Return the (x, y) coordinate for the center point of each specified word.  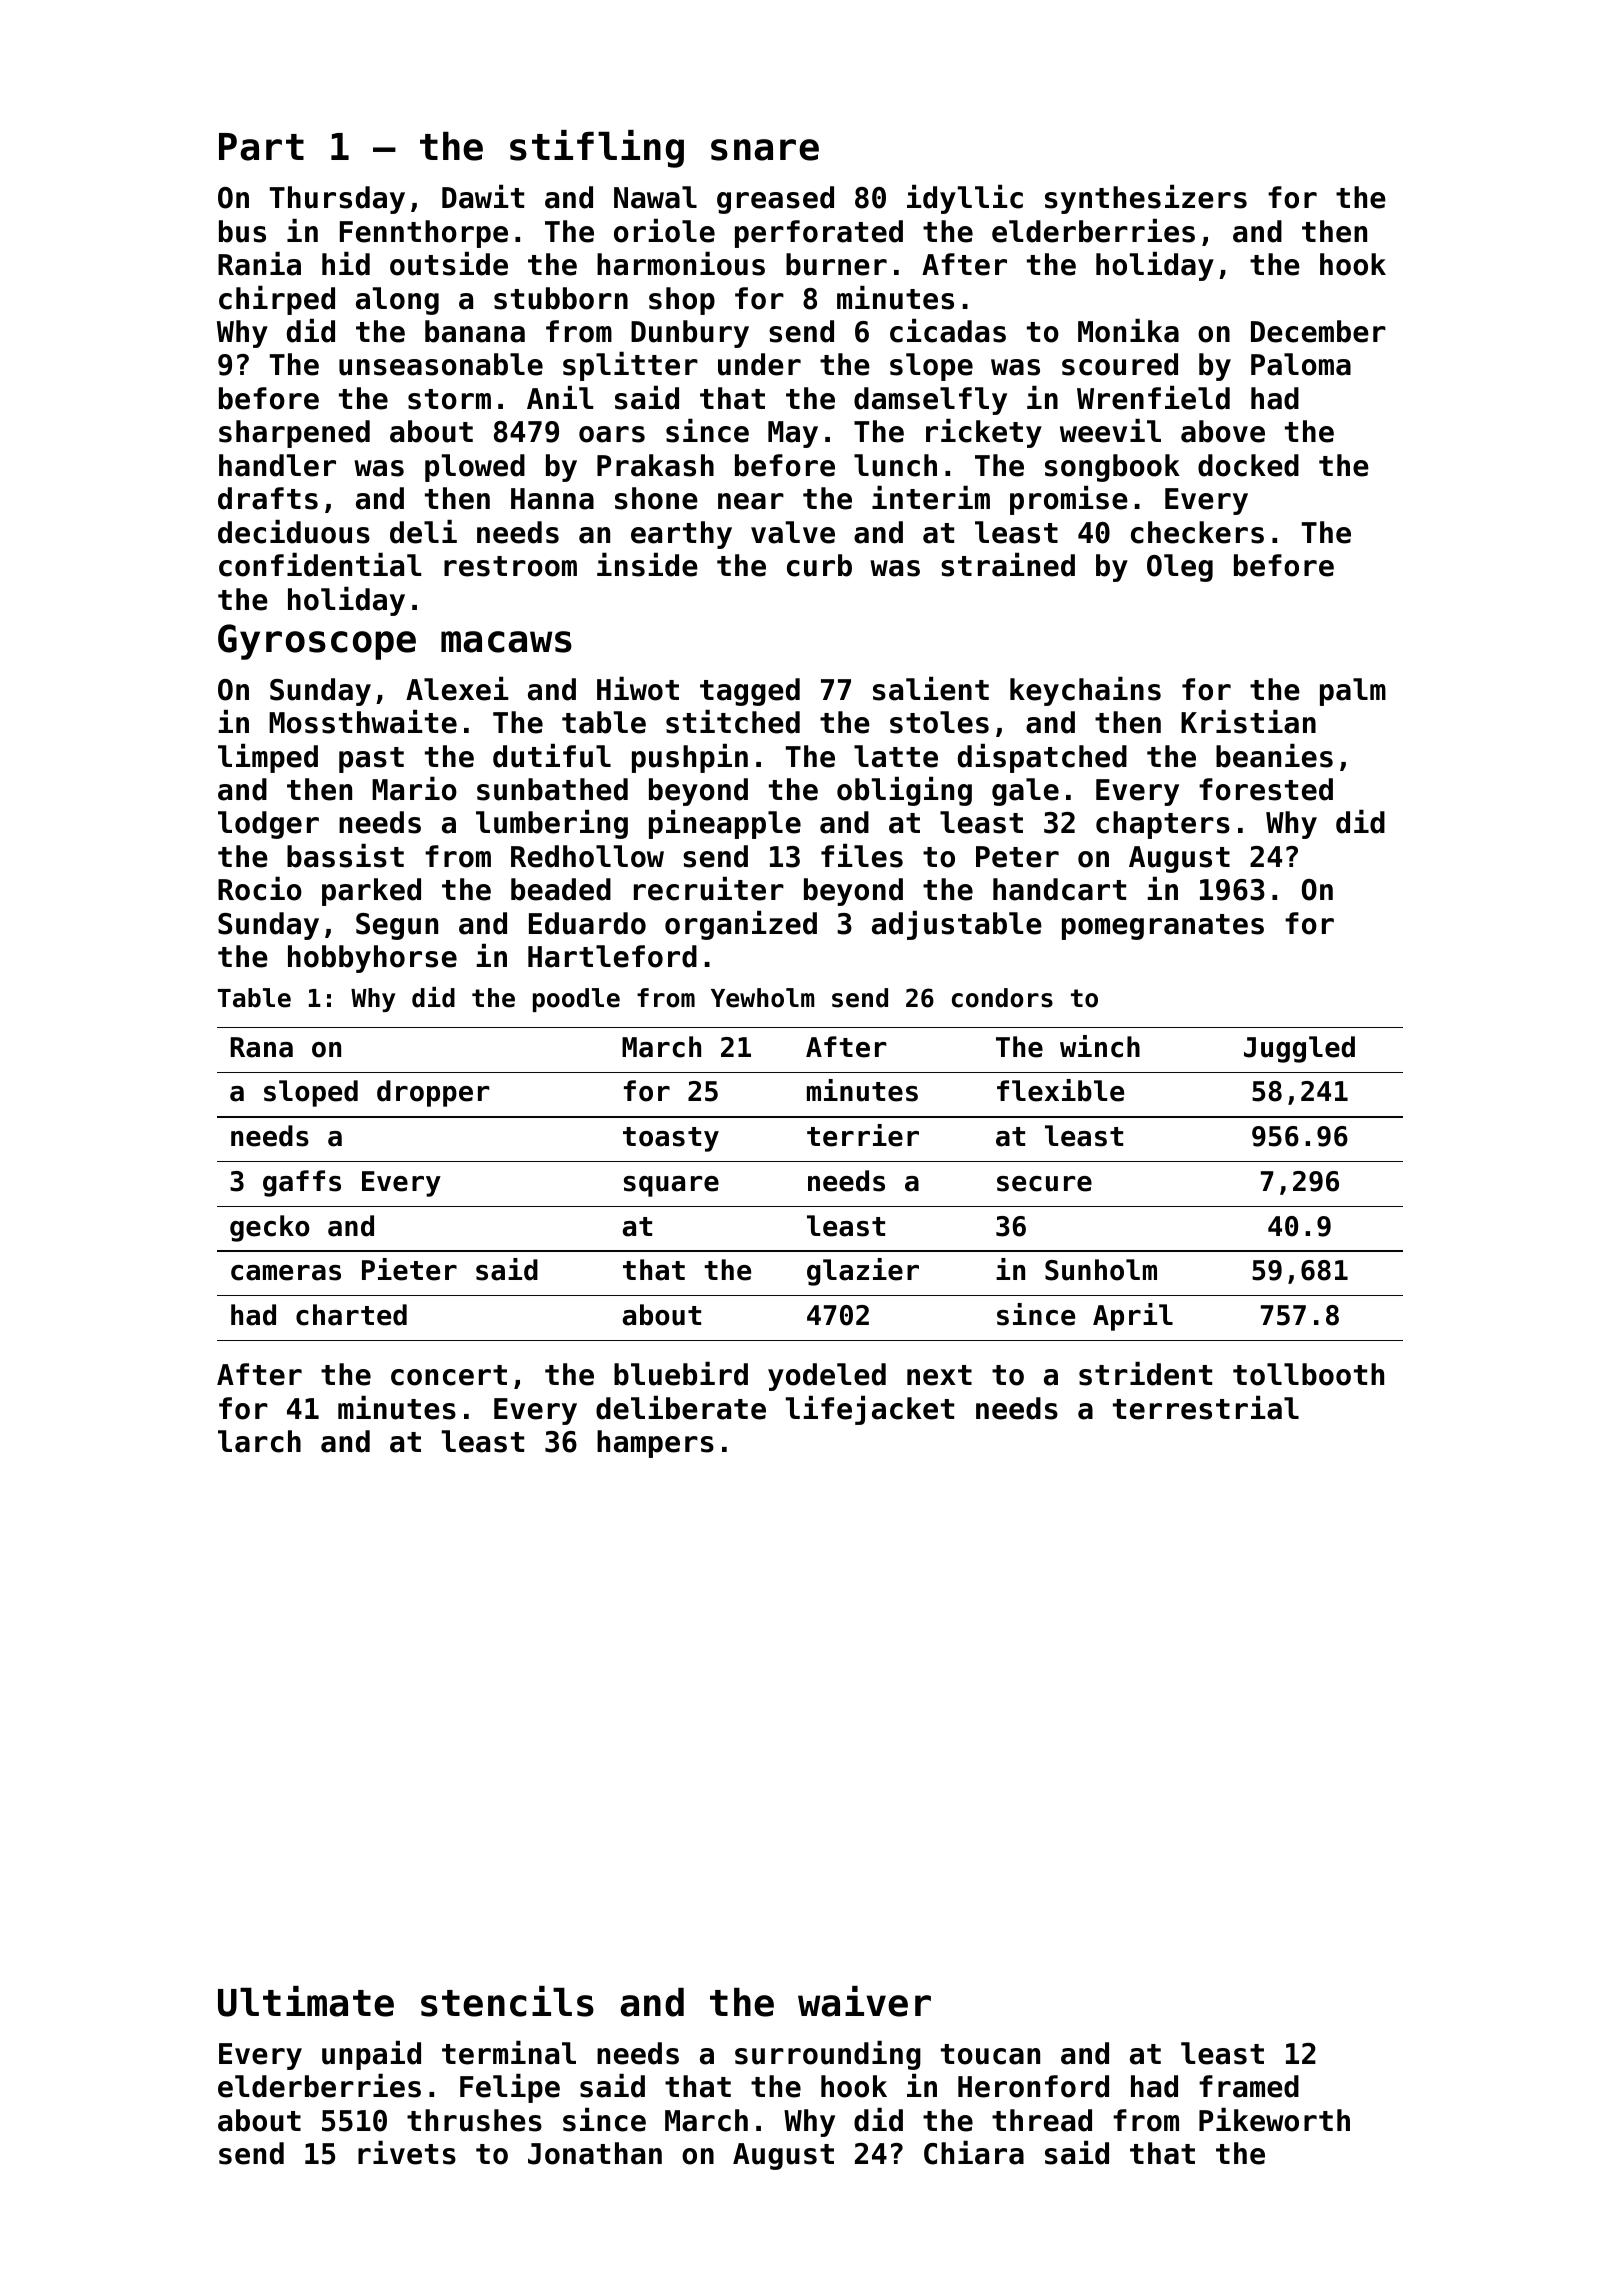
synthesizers (1146, 199)
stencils (507, 2001)
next (939, 1375)
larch (259, 1441)
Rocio (260, 889)
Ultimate (306, 2001)
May (793, 434)
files (862, 856)
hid (346, 264)
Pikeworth (1274, 2120)
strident (1145, 1374)
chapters (1163, 825)
